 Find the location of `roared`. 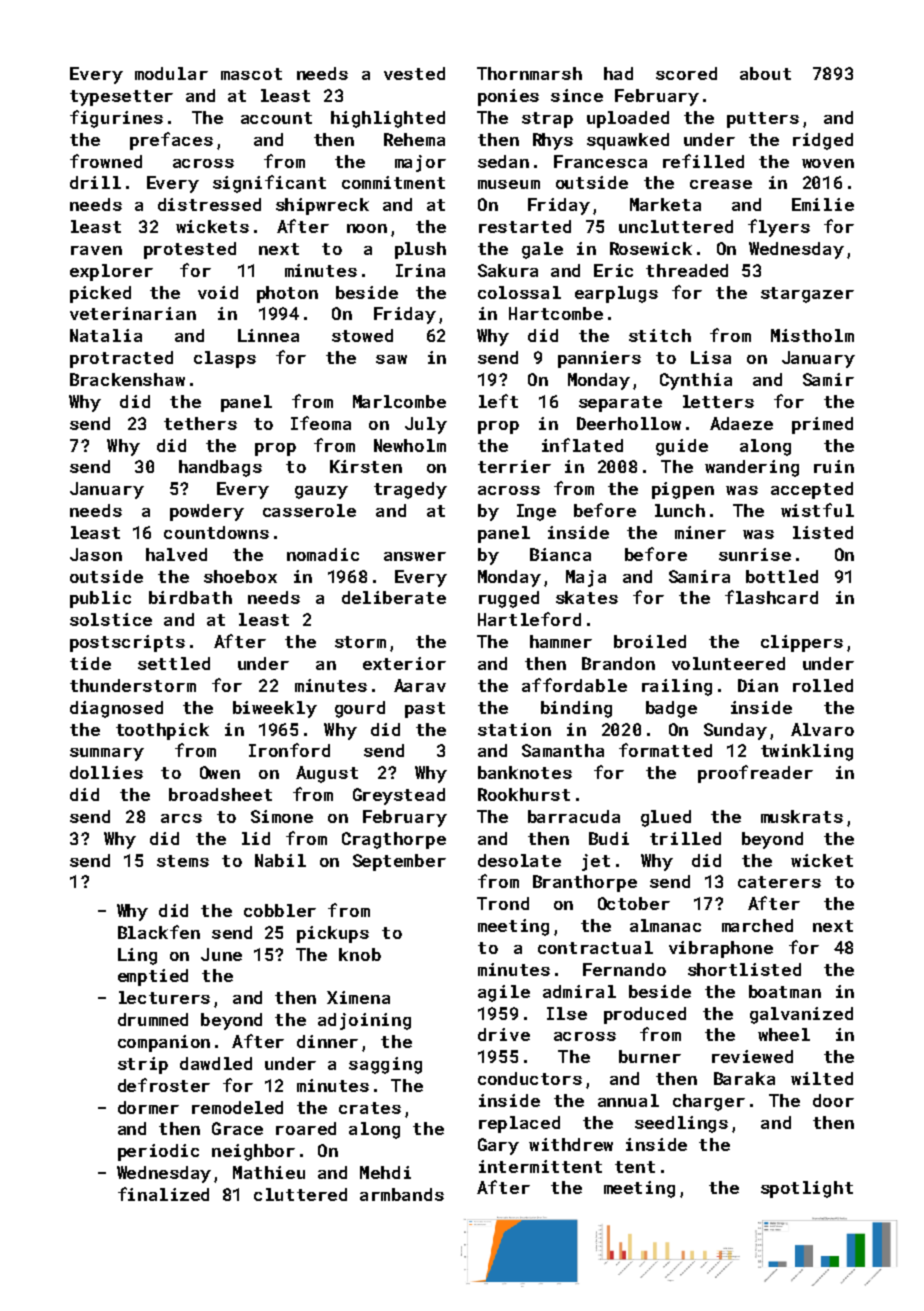

roared is located at coordinates (306, 1128).
